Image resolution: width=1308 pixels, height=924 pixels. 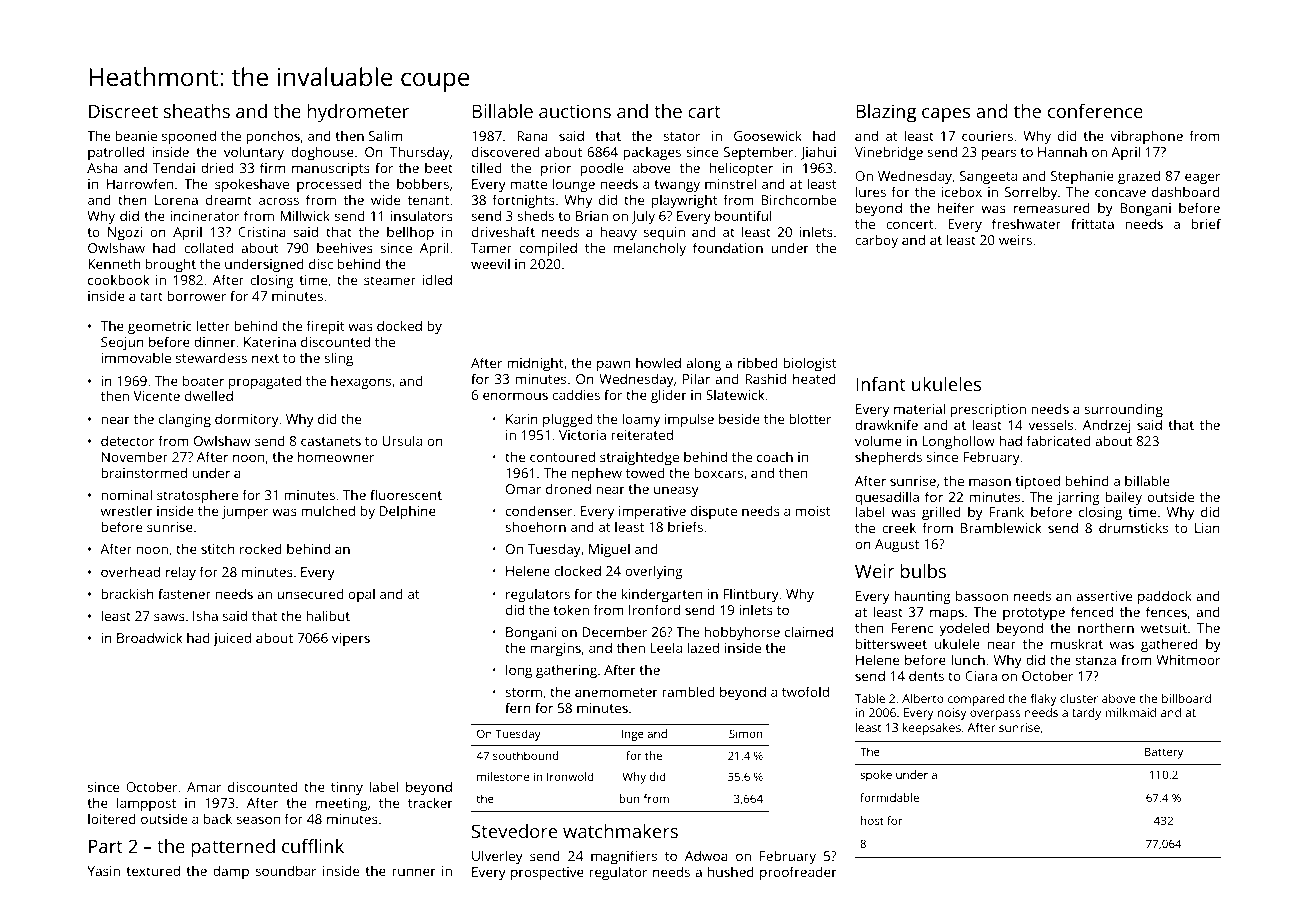 What do you see at coordinates (135, 456) in the page?
I see `November` at bounding box center [135, 456].
